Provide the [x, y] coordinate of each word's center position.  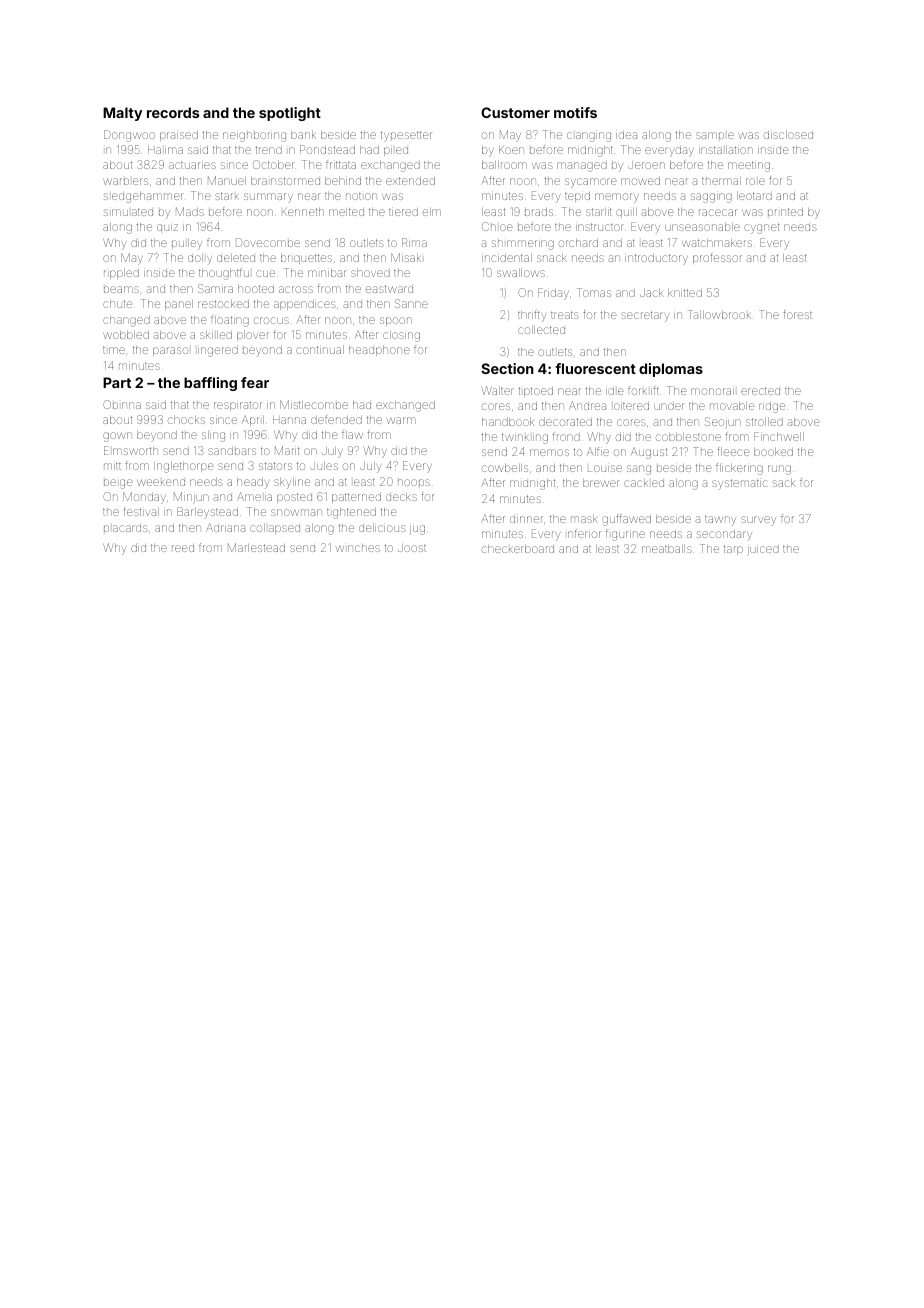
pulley [187, 244]
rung [779, 470]
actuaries [192, 165]
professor [717, 258]
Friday [553, 294]
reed [183, 548]
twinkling [525, 438]
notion [361, 196]
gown [117, 437]
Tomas [594, 292]
